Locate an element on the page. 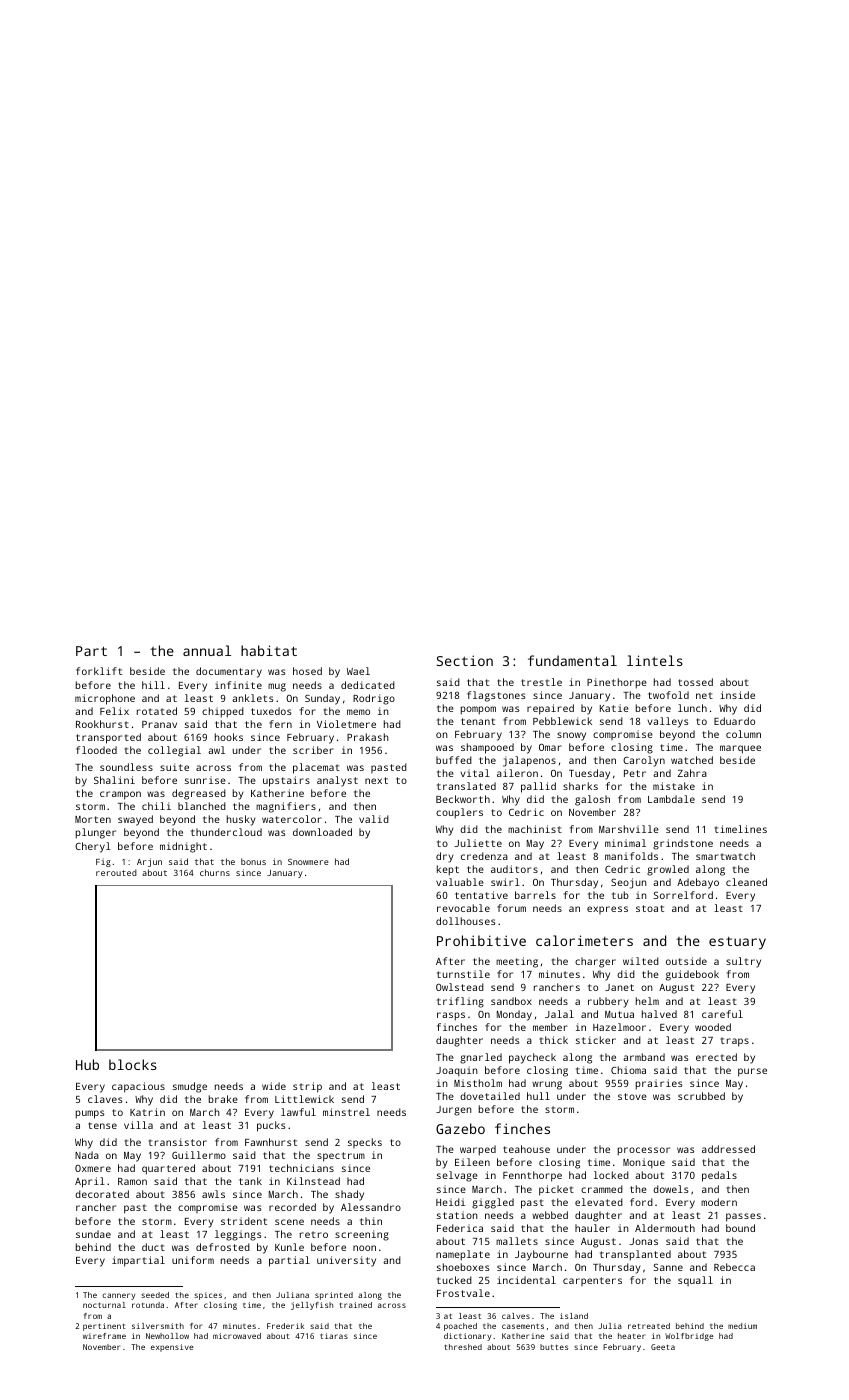 Image resolution: width=849 pixels, height=1400 pixels. downloaded is located at coordinates (322, 832).
